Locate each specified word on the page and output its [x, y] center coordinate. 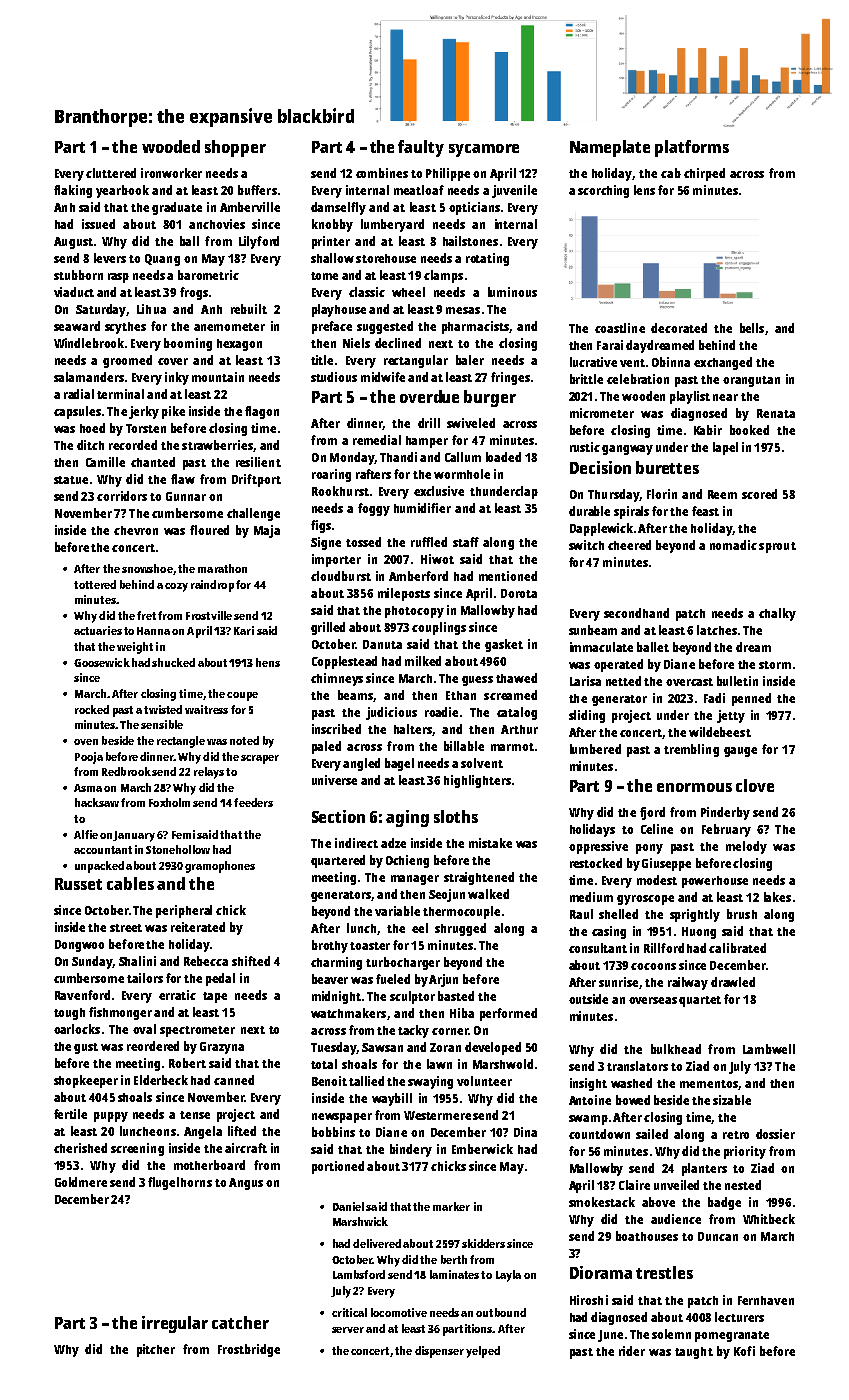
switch [586, 545]
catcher [240, 1322]
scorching [603, 191]
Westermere [437, 1115]
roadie [441, 712]
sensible [162, 724]
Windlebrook [89, 343]
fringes [510, 378]
